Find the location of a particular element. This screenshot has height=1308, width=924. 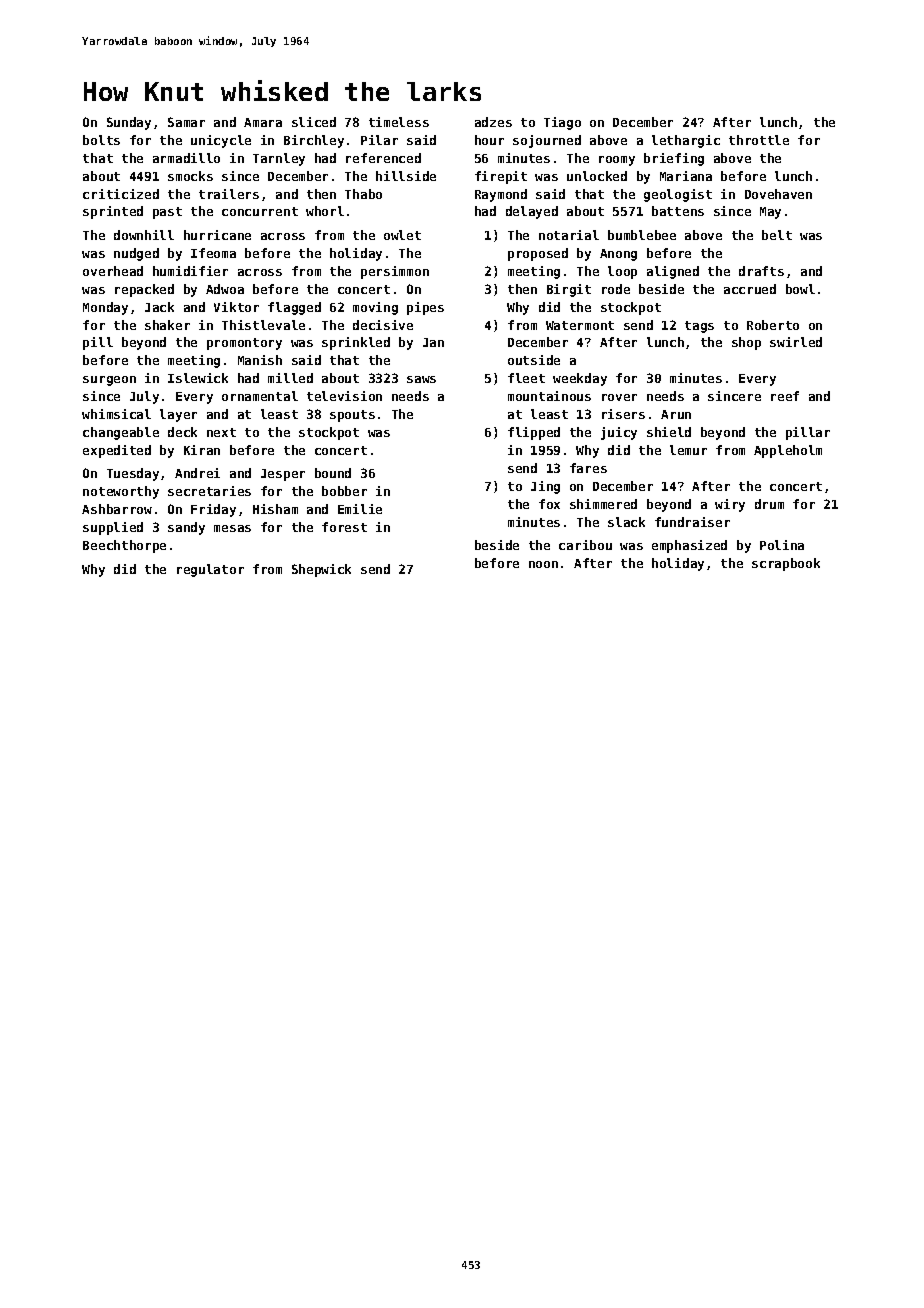

mountainous is located at coordinates (549, 396).
